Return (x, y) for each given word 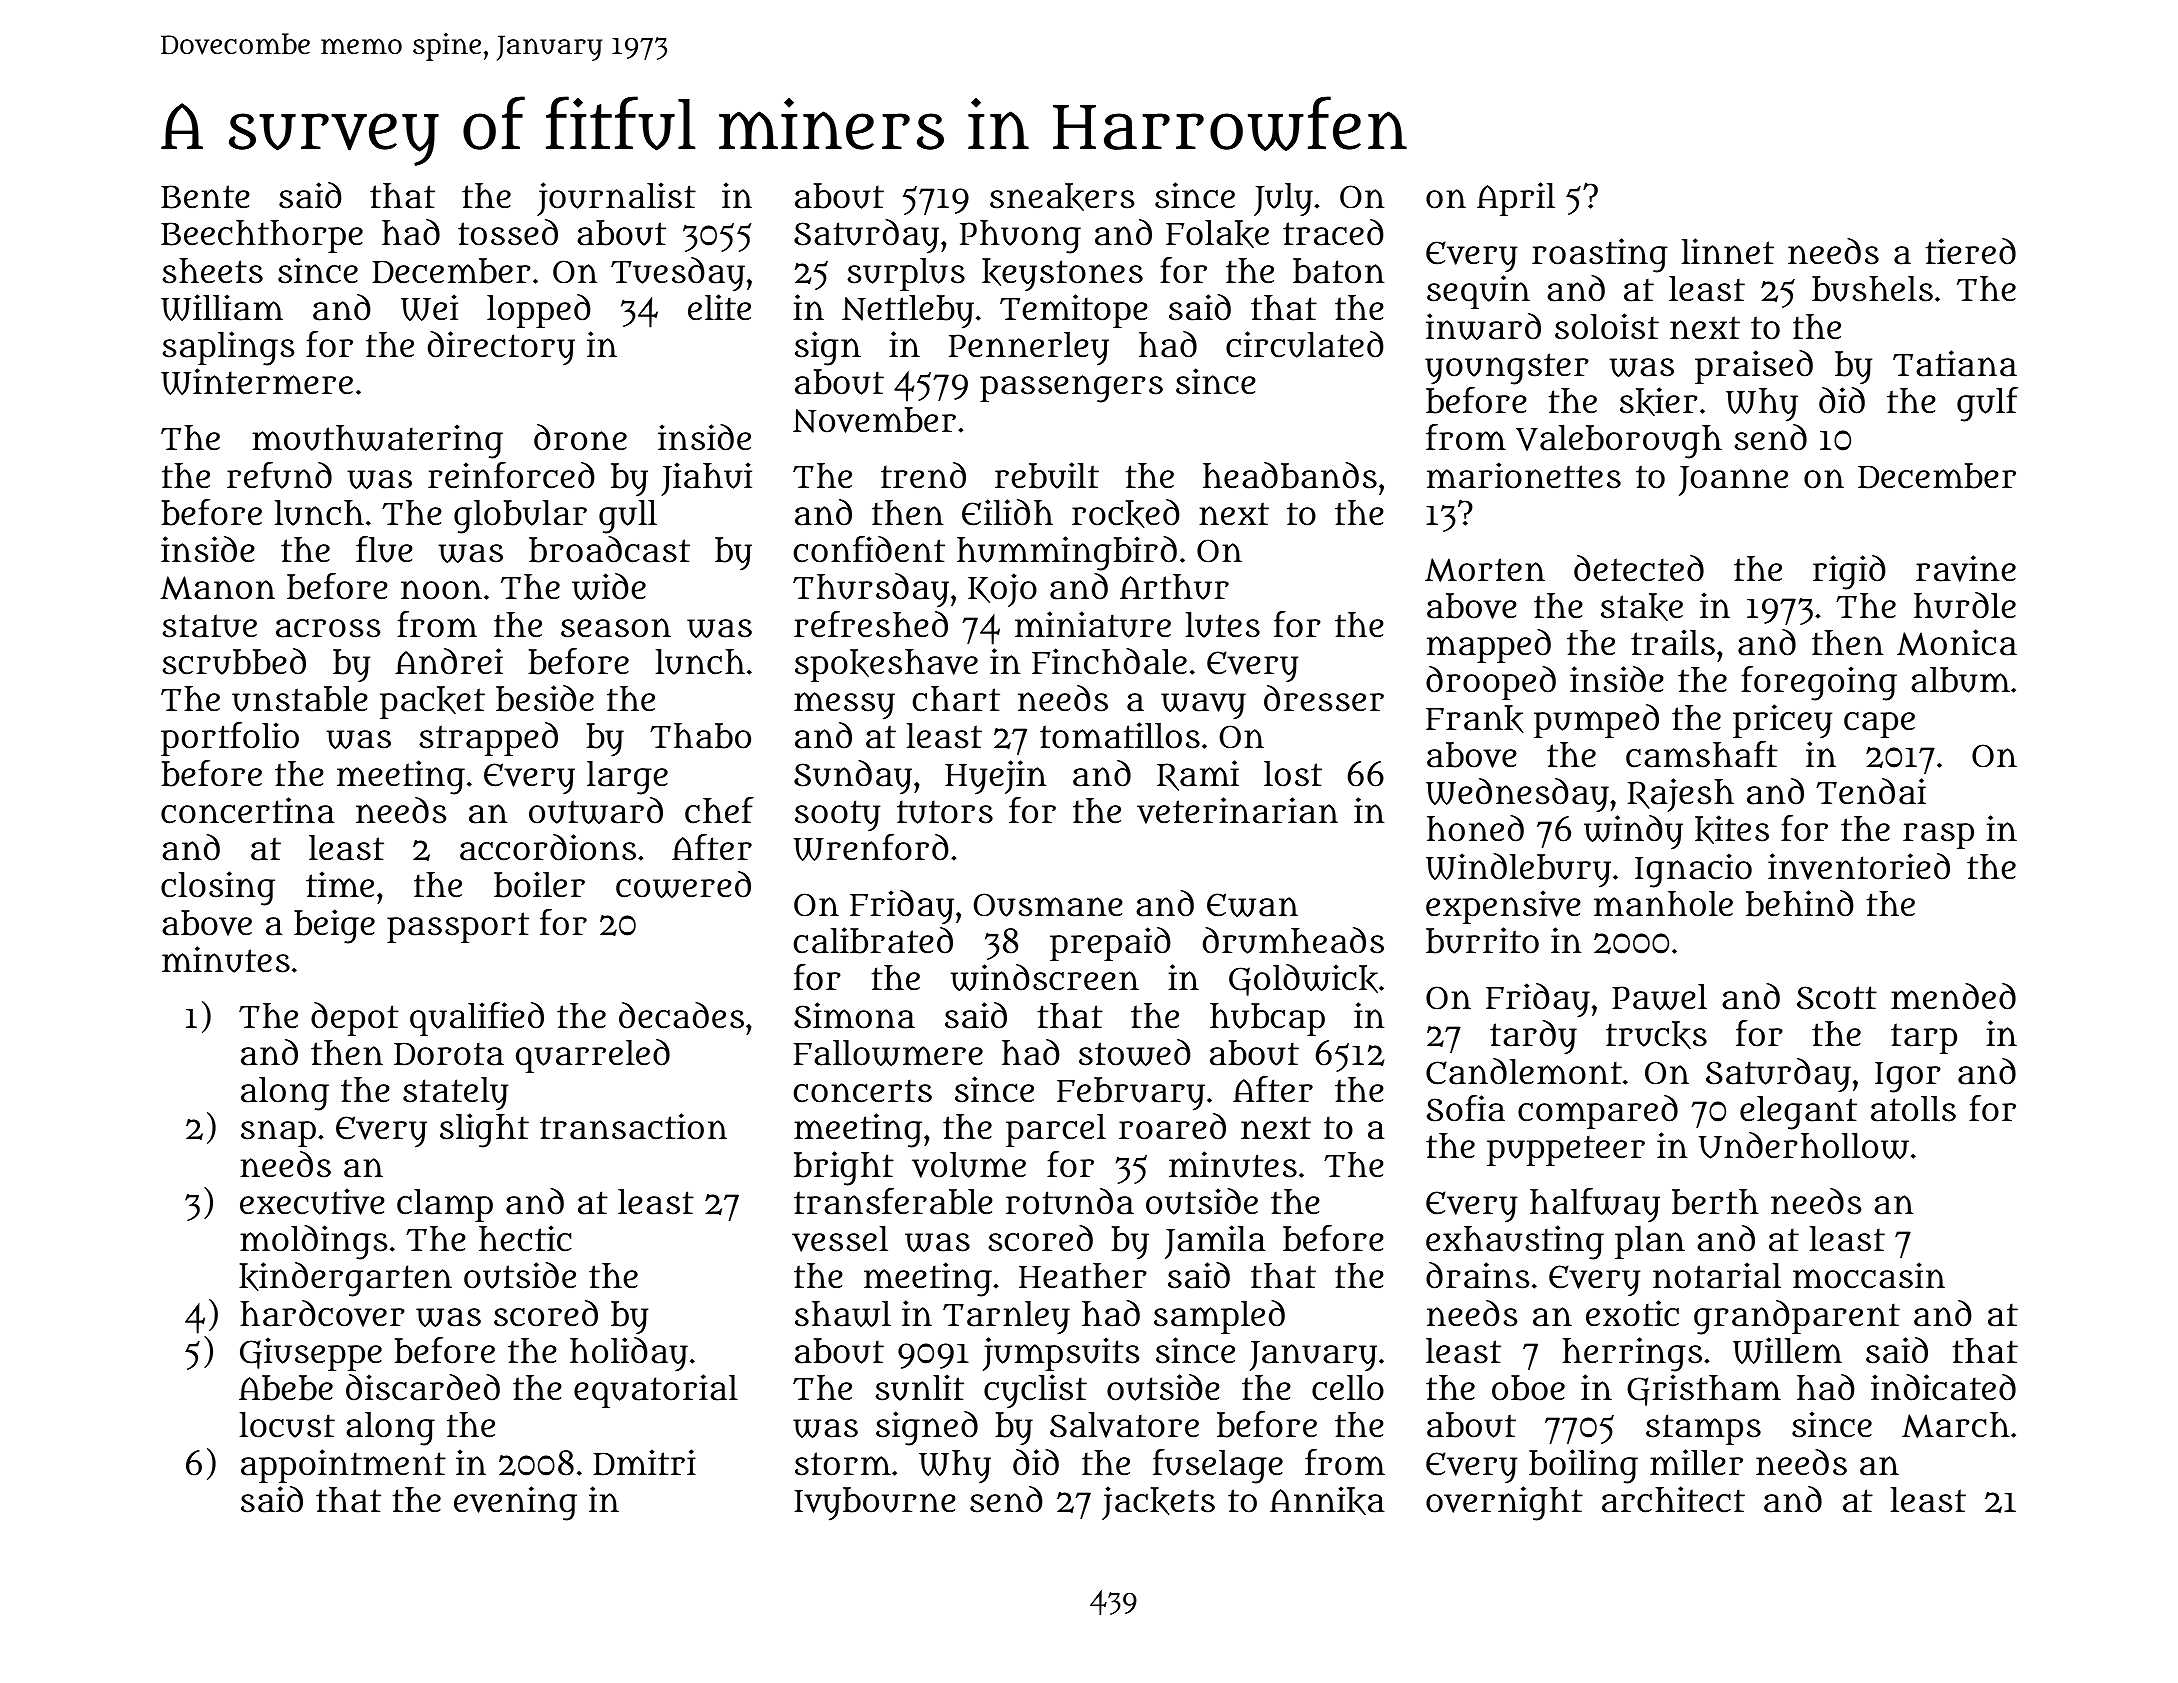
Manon (217, 588)
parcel (1056, 1130)
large (627, 778)
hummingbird (1067, 553)
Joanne (1733, 481)
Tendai (1871, 791)
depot (355, 1019)
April (1516, 199)
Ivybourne (875, 1504)
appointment (343, 1466)
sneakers (1062, 197)
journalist (616, 199)
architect (1673, 1499)
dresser (1324, 698)
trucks (1656, 1035)
